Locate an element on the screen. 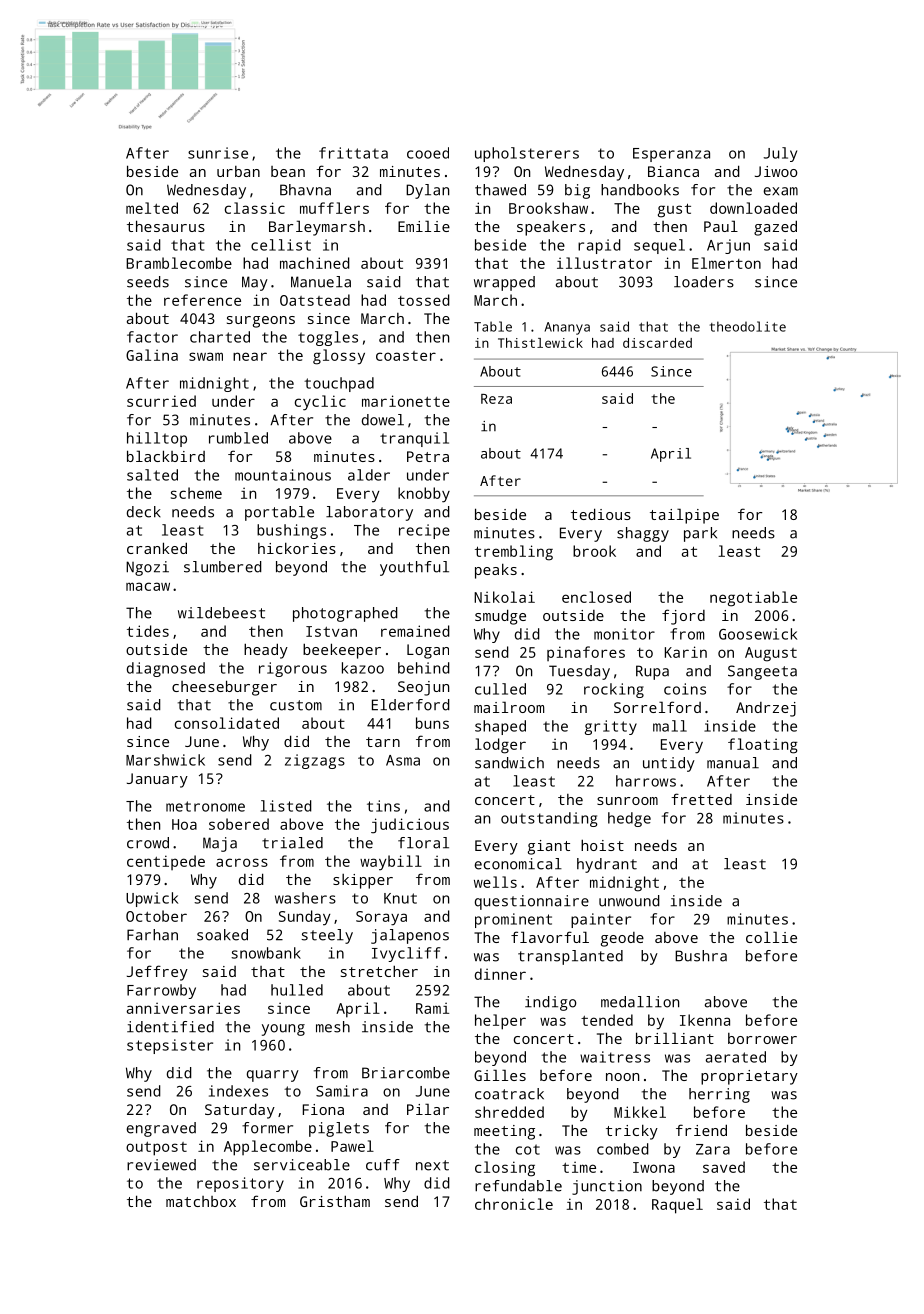 This screenshot has height=1314, width=924. recipe is located at coordinates (424, 531).
